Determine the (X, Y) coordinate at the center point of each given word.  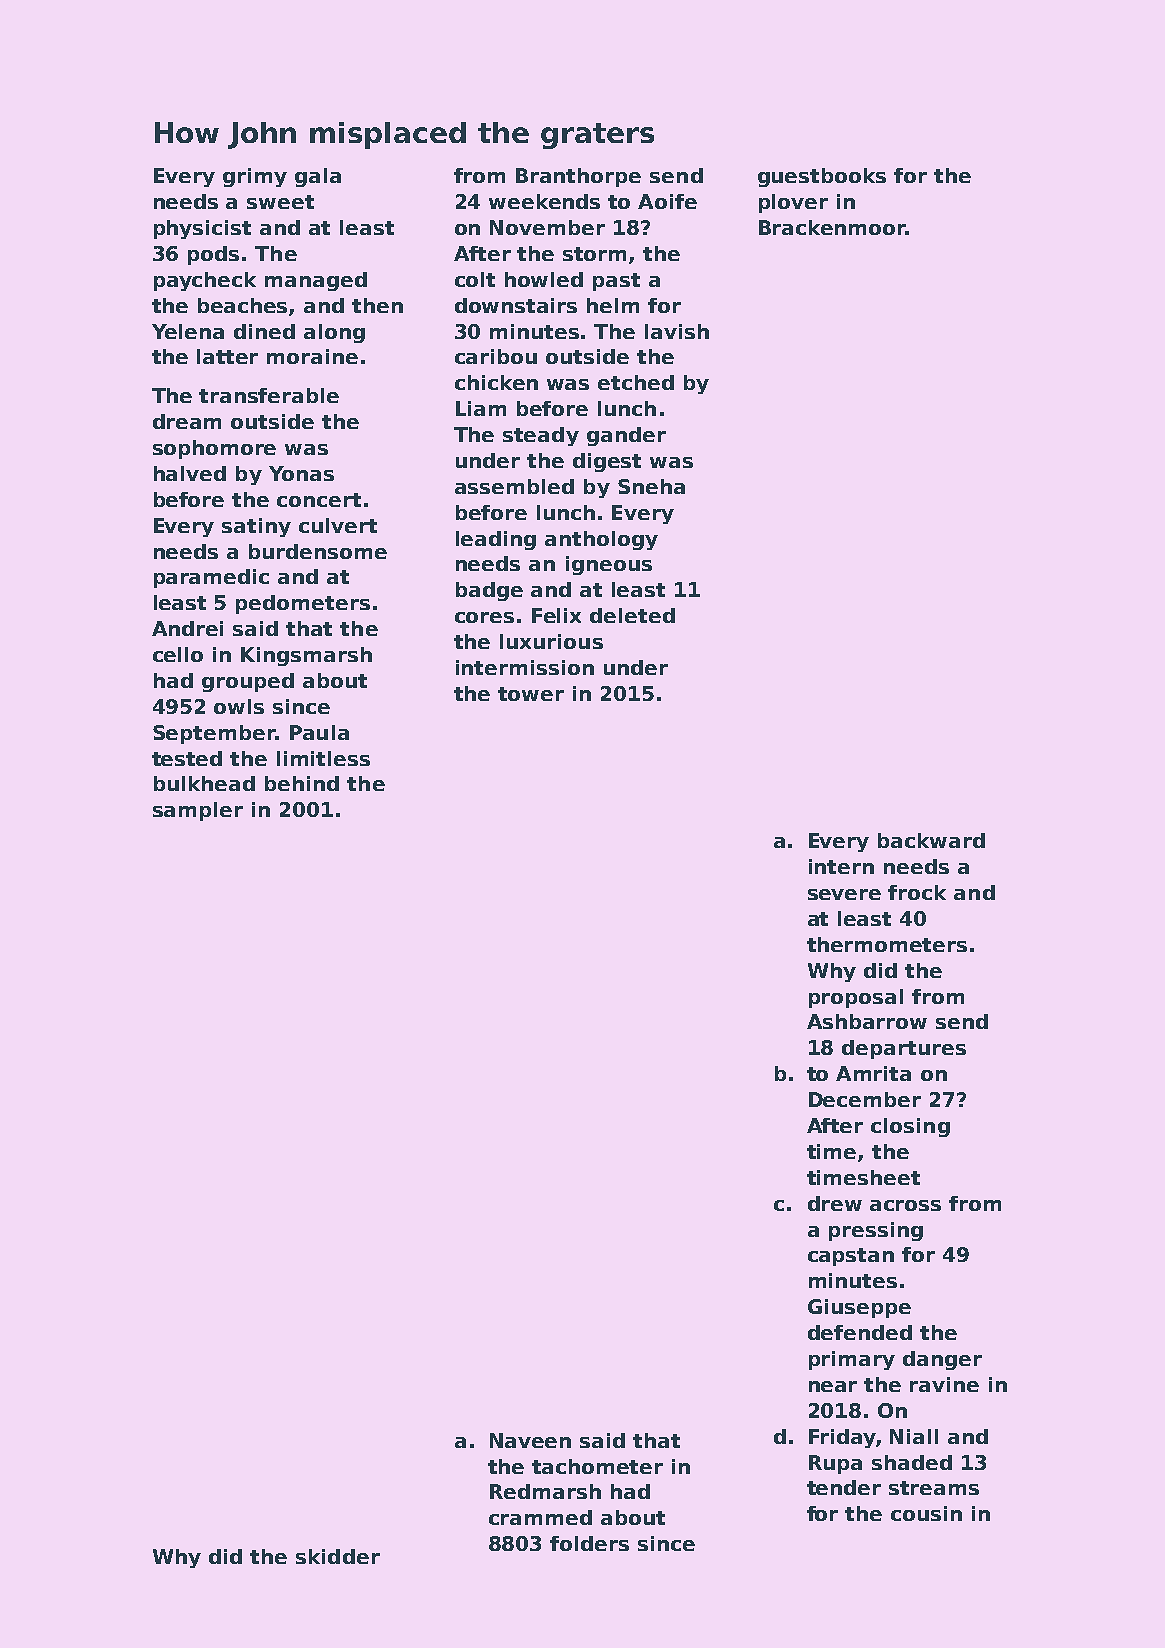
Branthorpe (578, 177)
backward (931, 840)
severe (844, 894)
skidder (338, 1556)
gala (318, 177)
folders (589, 1543)
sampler (198, 811)
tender (844, 1487)
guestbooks (822, 177)
